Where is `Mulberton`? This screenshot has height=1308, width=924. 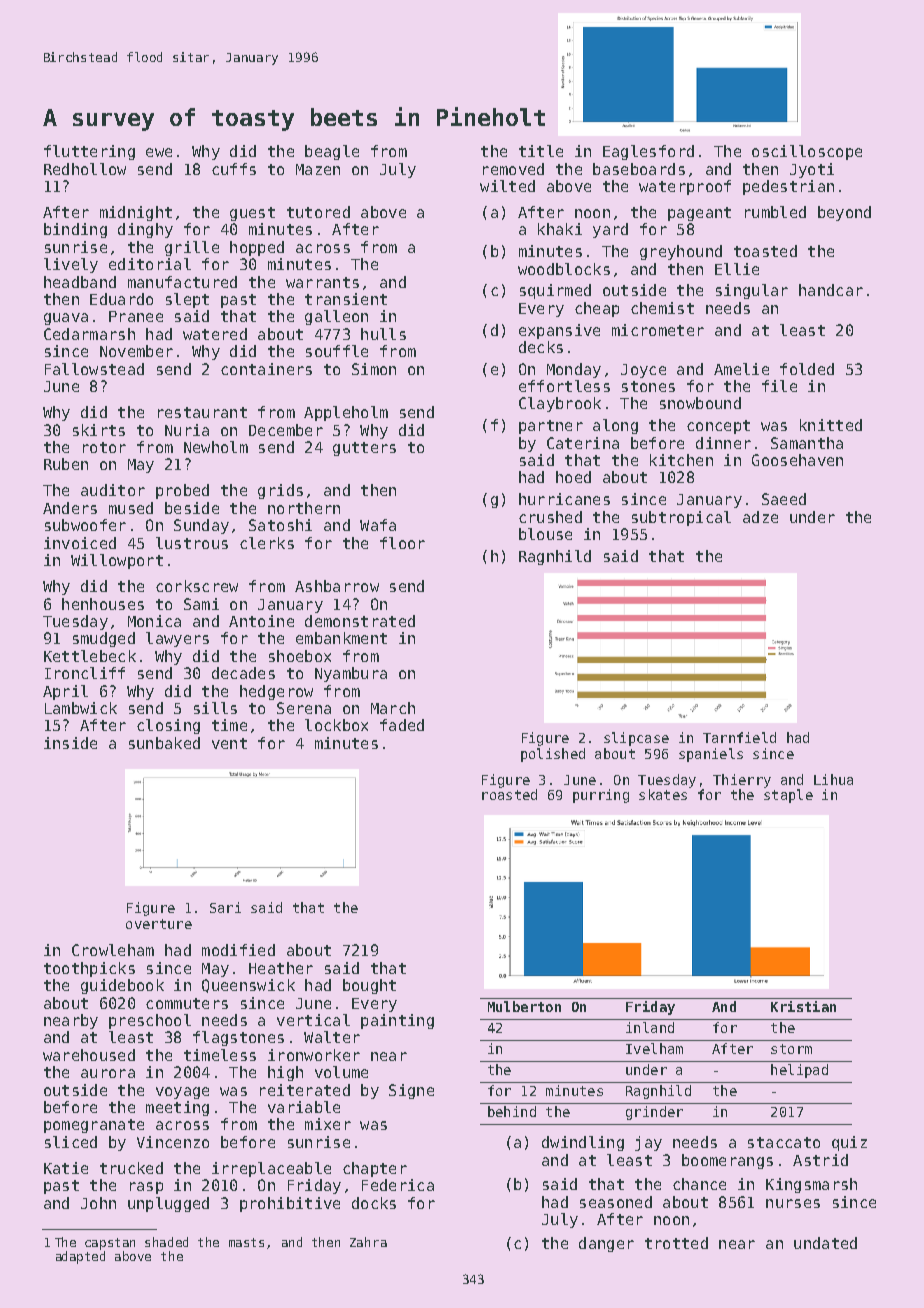
Mulberton is located at coordinates (524, 1006).
